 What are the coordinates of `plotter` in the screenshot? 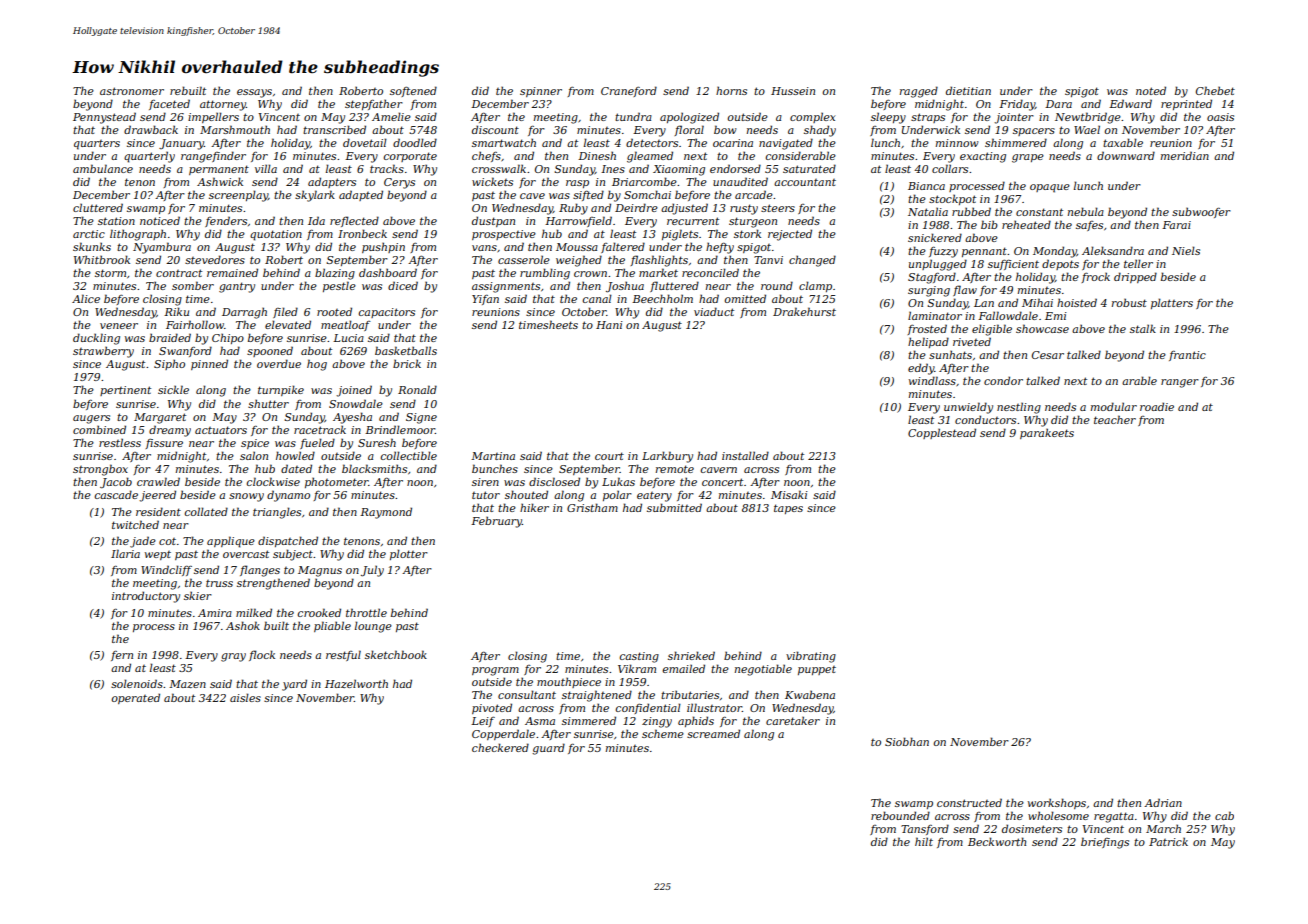 It's located at (409, 554).
